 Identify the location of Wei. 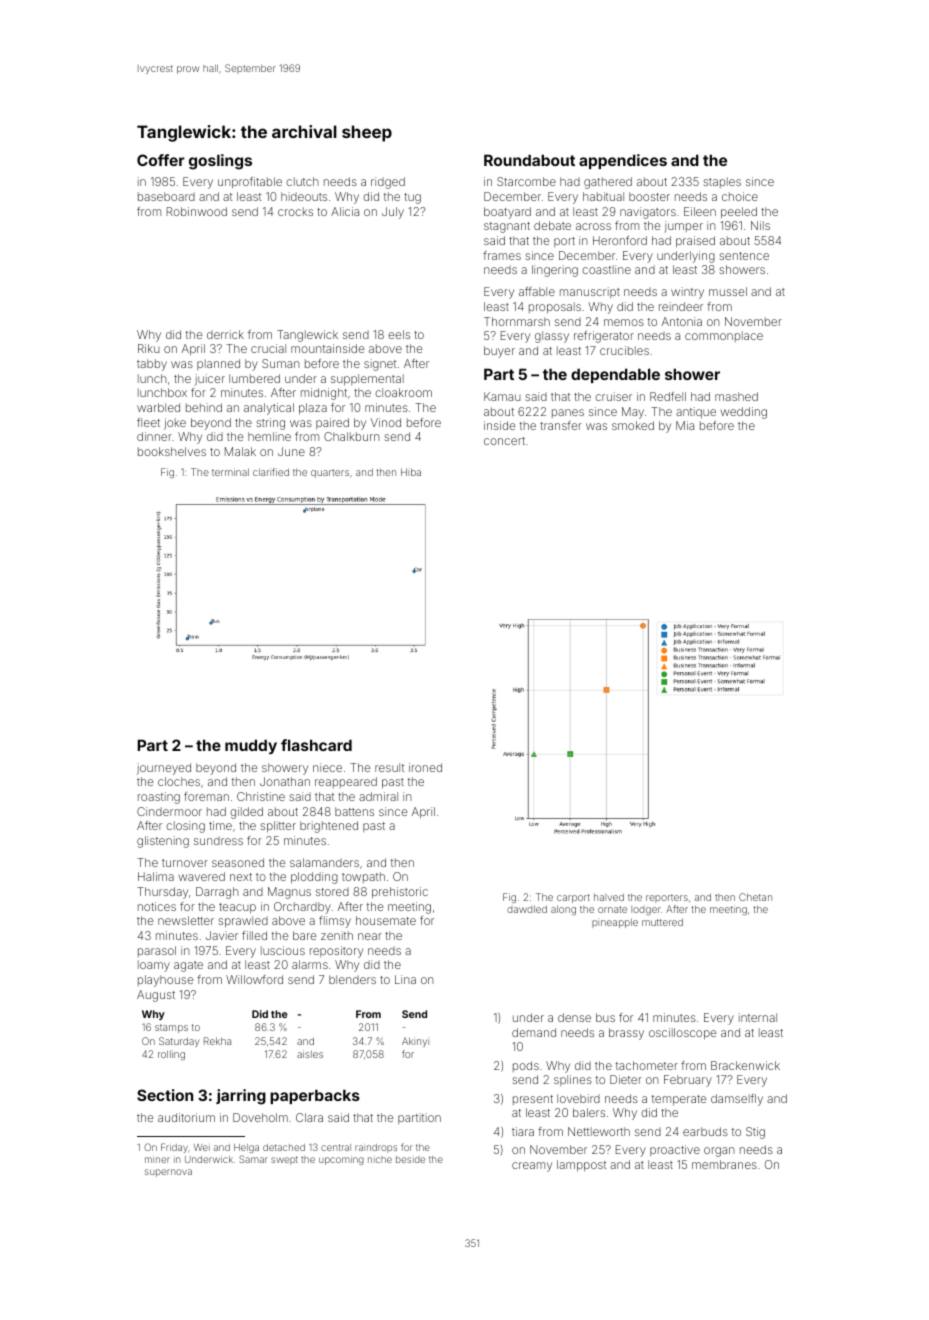
(202, 1147).
